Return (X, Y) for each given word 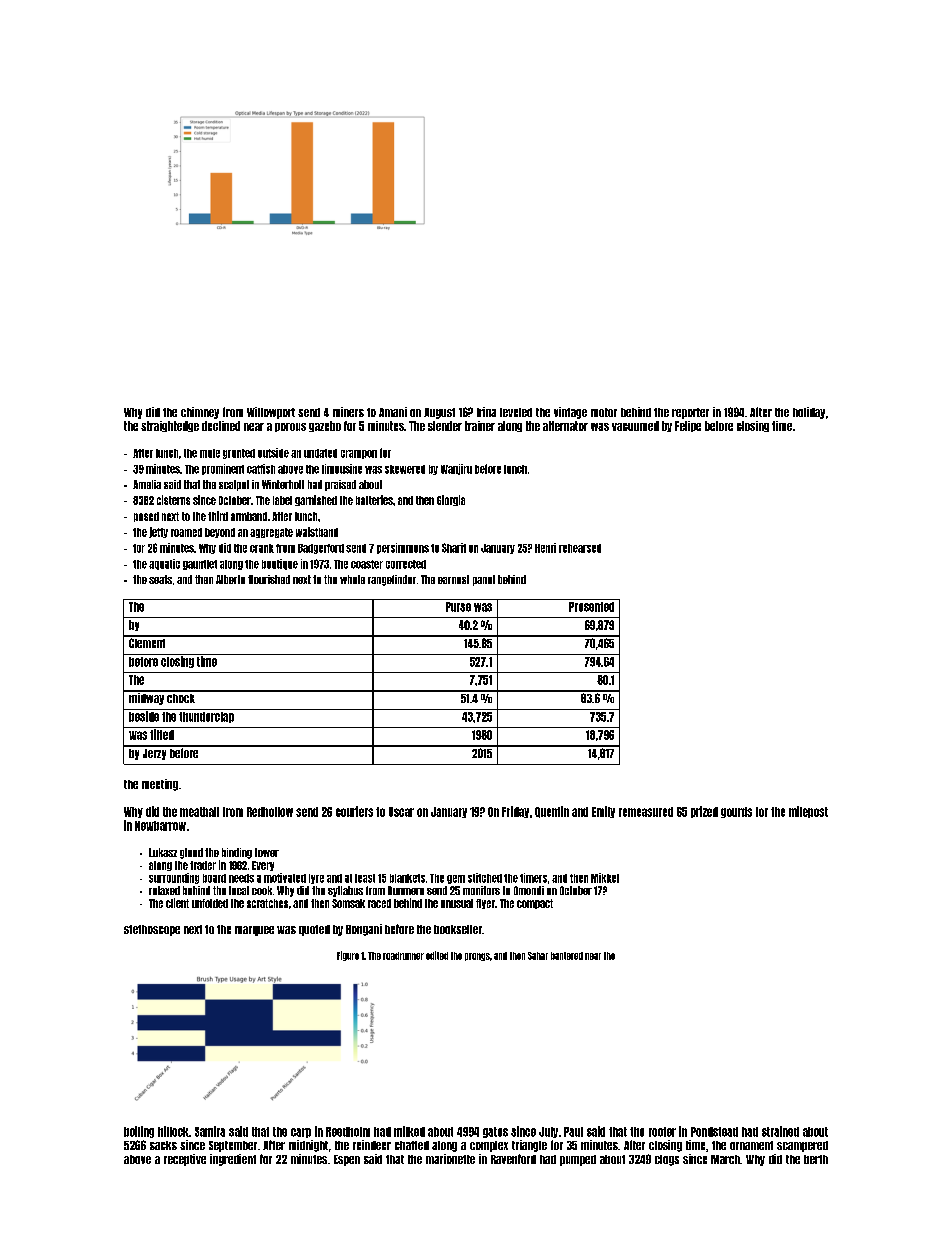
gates (495, 1132)
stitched (485, 878)
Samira (210, 1131)
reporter (690, 413)
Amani (393, 412)
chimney (200, 413)
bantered (567, 956)
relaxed (164, 890)
